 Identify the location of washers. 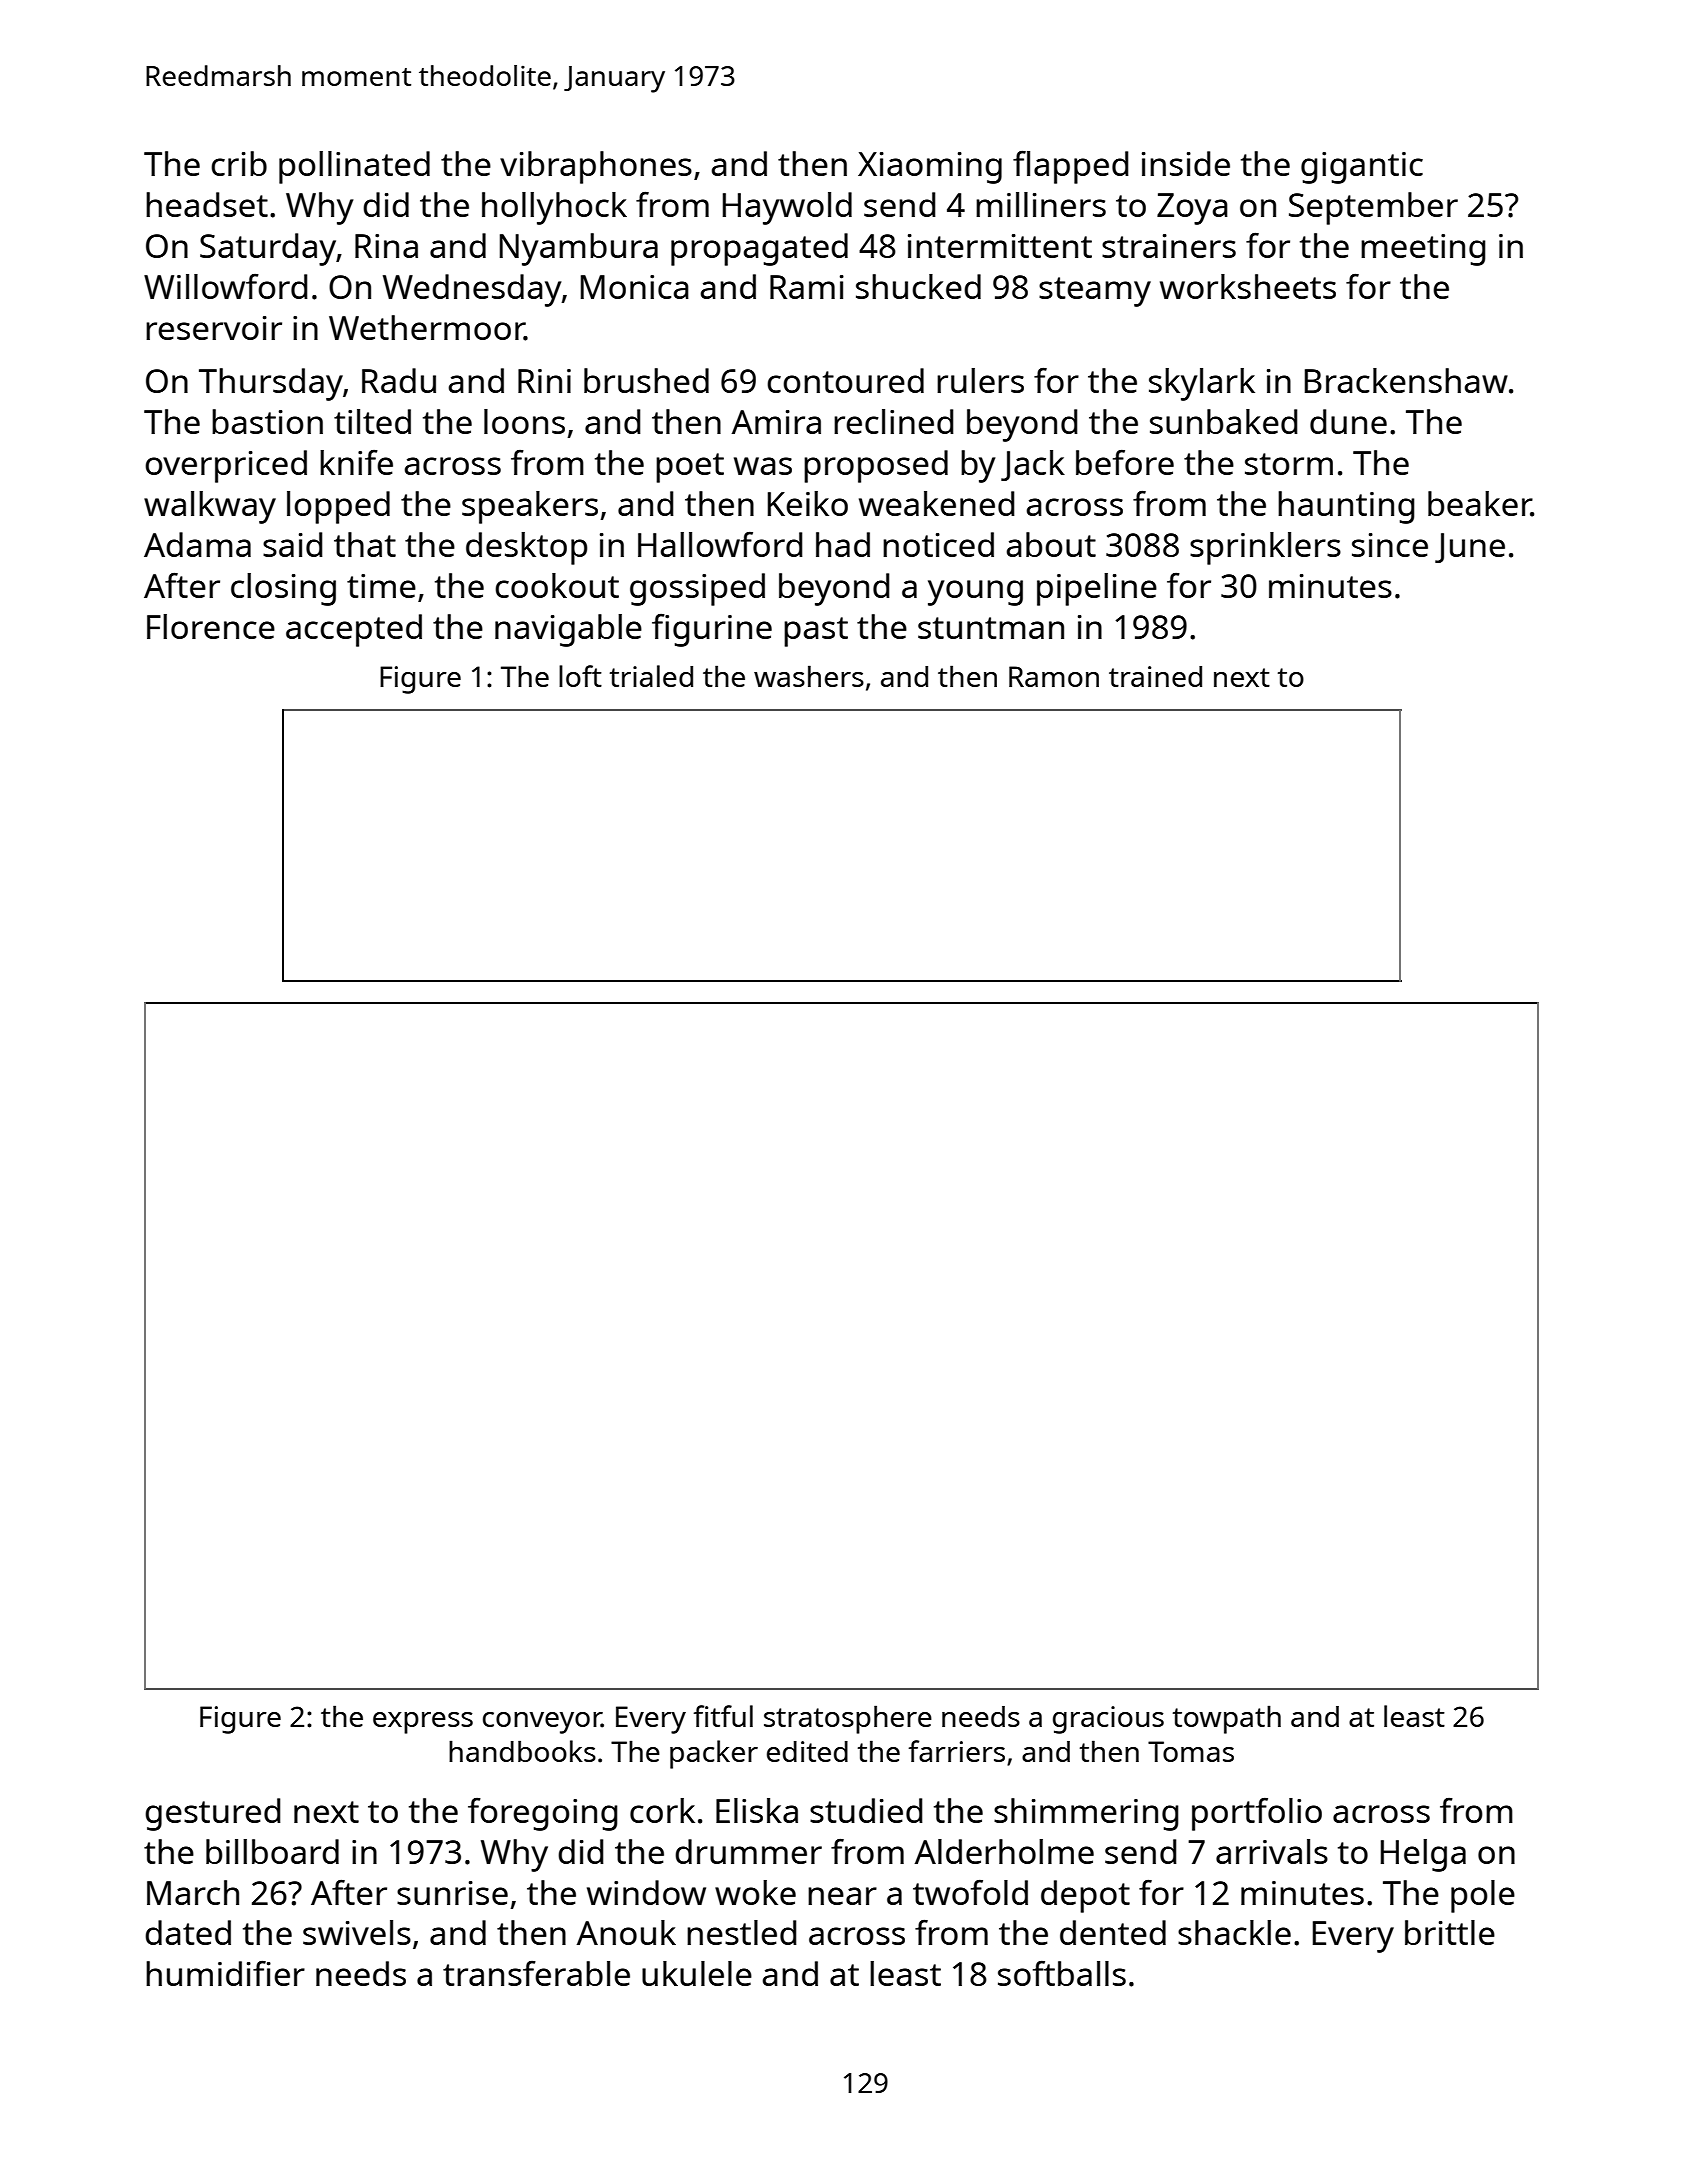
(809, 676).
